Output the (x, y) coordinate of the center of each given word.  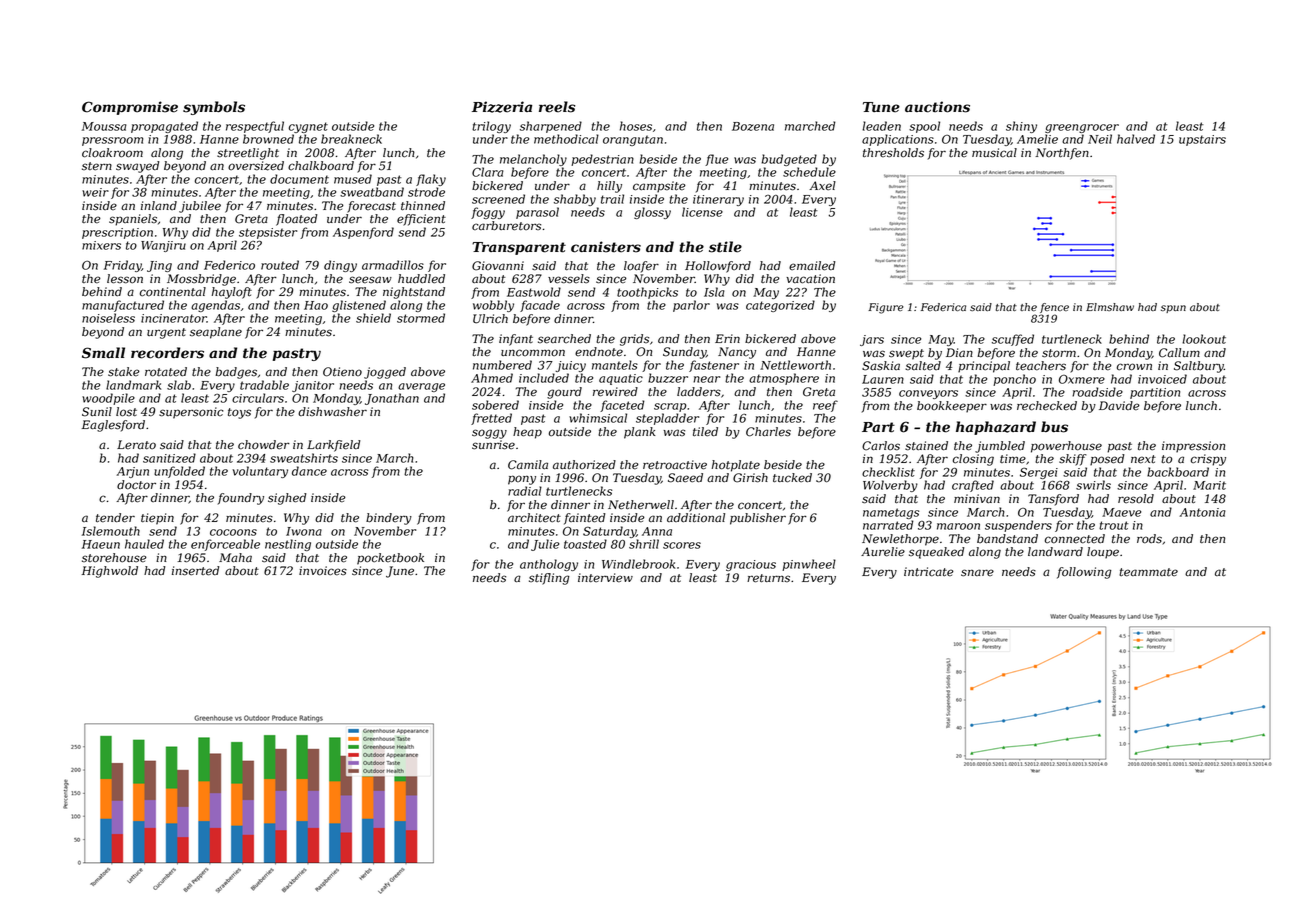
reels (557, 107)
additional (696, 518)
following (1084, 573)
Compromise (130, 108)
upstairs (1202, 140)
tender (115, 518)
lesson (125, 279)
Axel (822, 186)
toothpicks (647, 293)
